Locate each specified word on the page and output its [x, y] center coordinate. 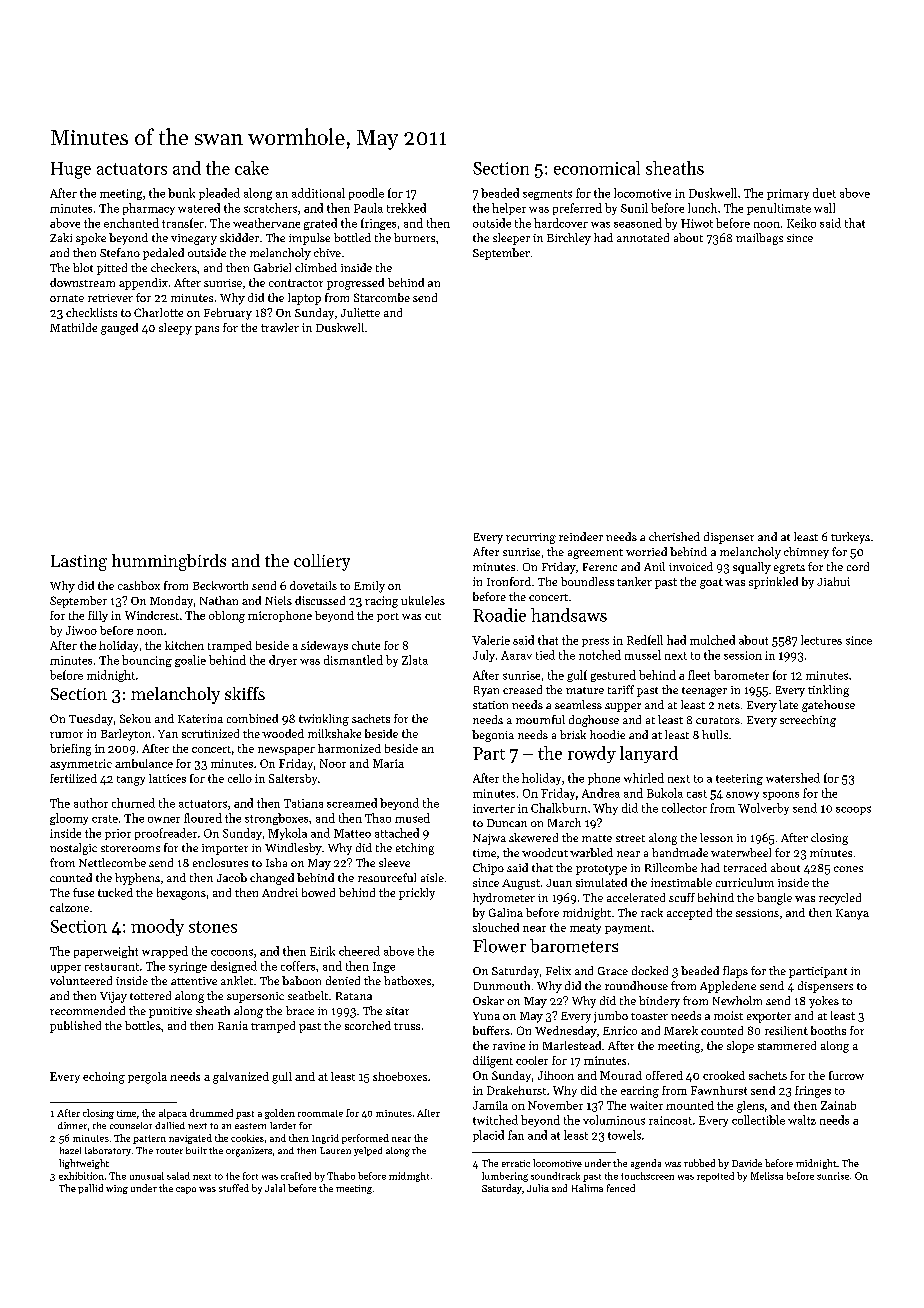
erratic [516, 1163]
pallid [90, 1189]
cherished [674, 536]
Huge [71, 170]
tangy [131, 781]
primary [788, 194]
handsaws [569, 615]
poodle [366, 194]
